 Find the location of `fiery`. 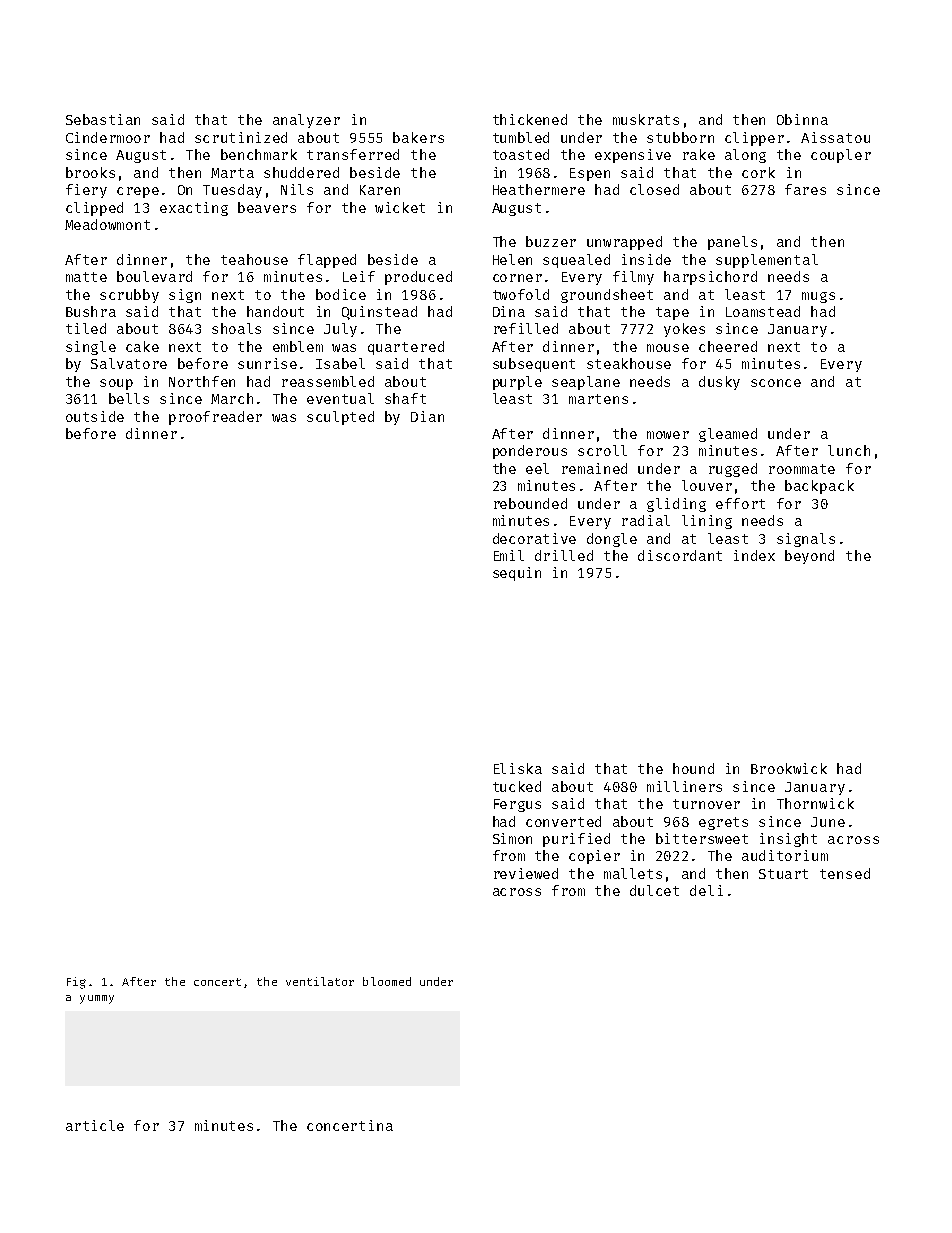

fiery is located at coordinates (86, 191).
